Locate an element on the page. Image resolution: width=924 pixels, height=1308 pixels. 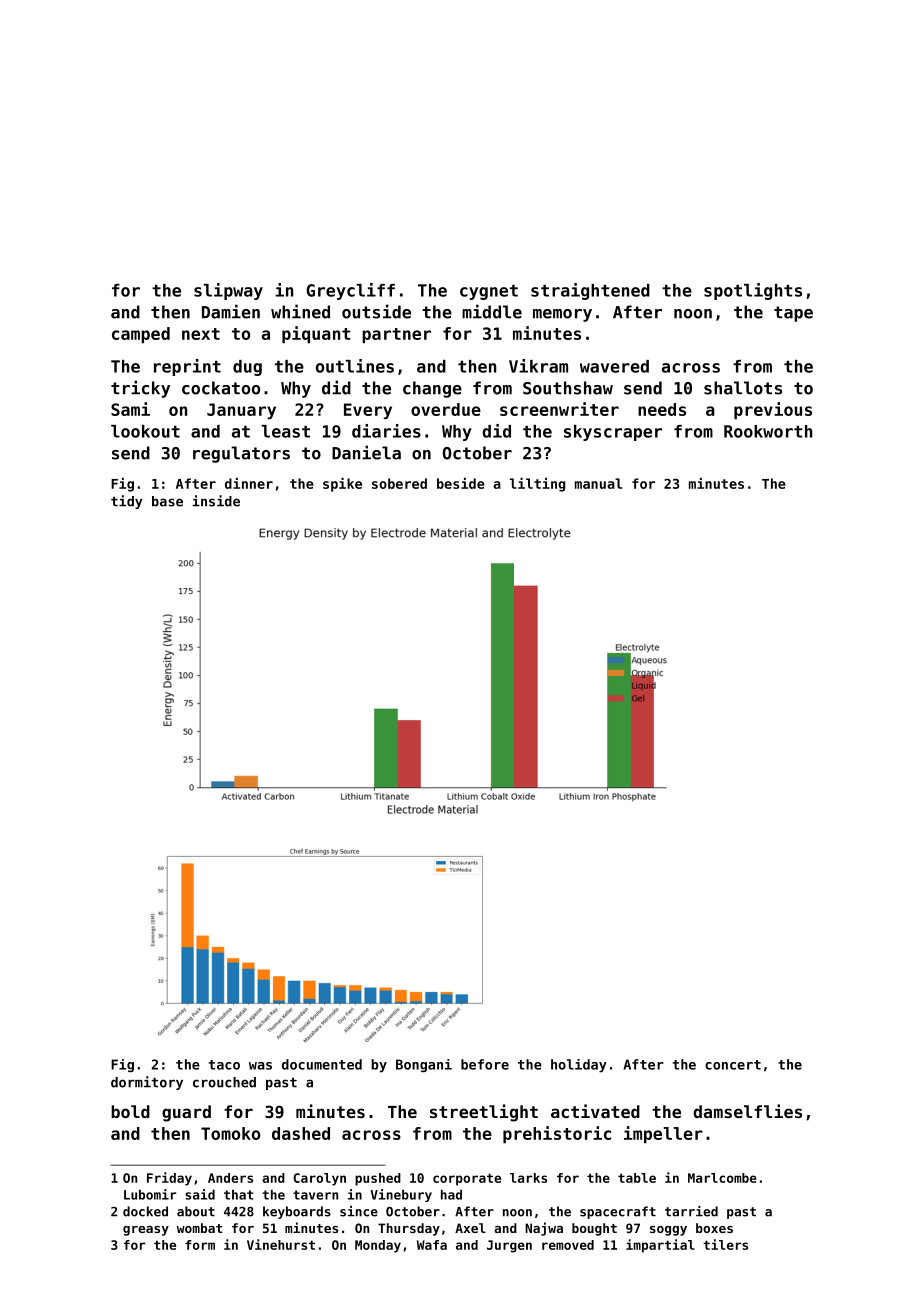
dashed is located at coordinates (301, 1133).
